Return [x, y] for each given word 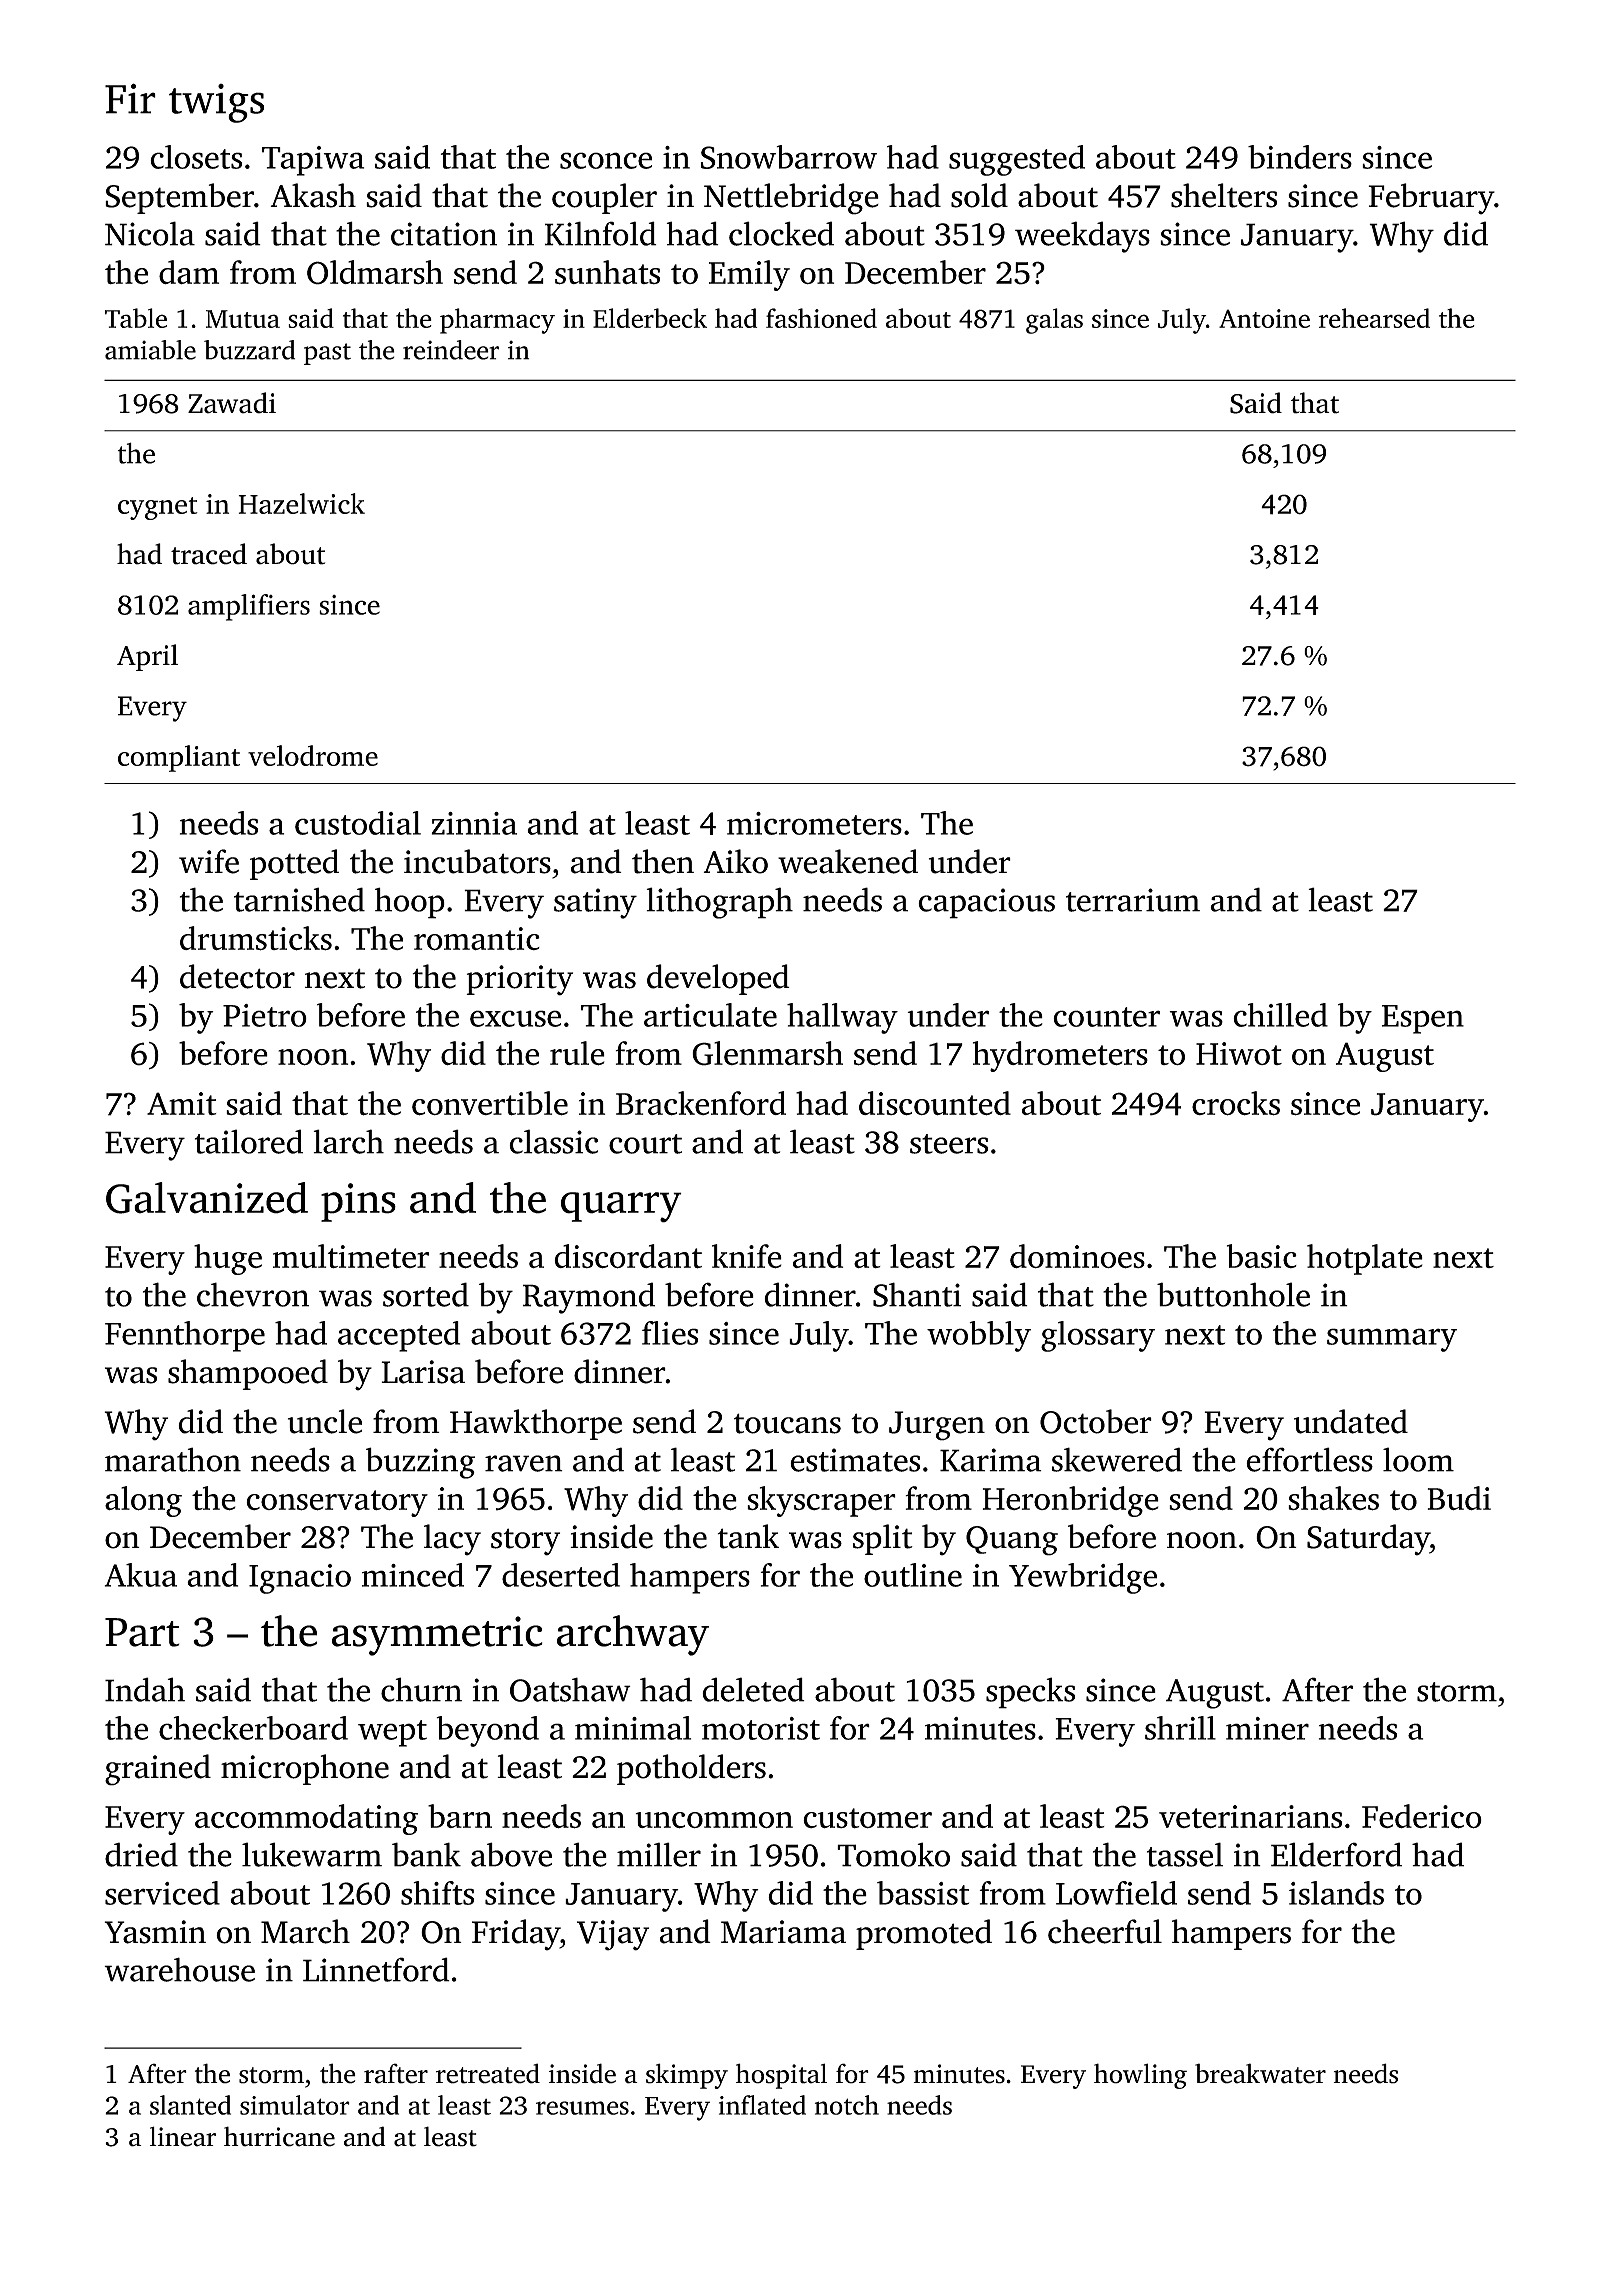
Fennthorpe [185, 1336]
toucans [787, 1423]
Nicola [150, 233]
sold [979, 195]
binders [1300, 157]
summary [1392, 1340]
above [511, 1854]
